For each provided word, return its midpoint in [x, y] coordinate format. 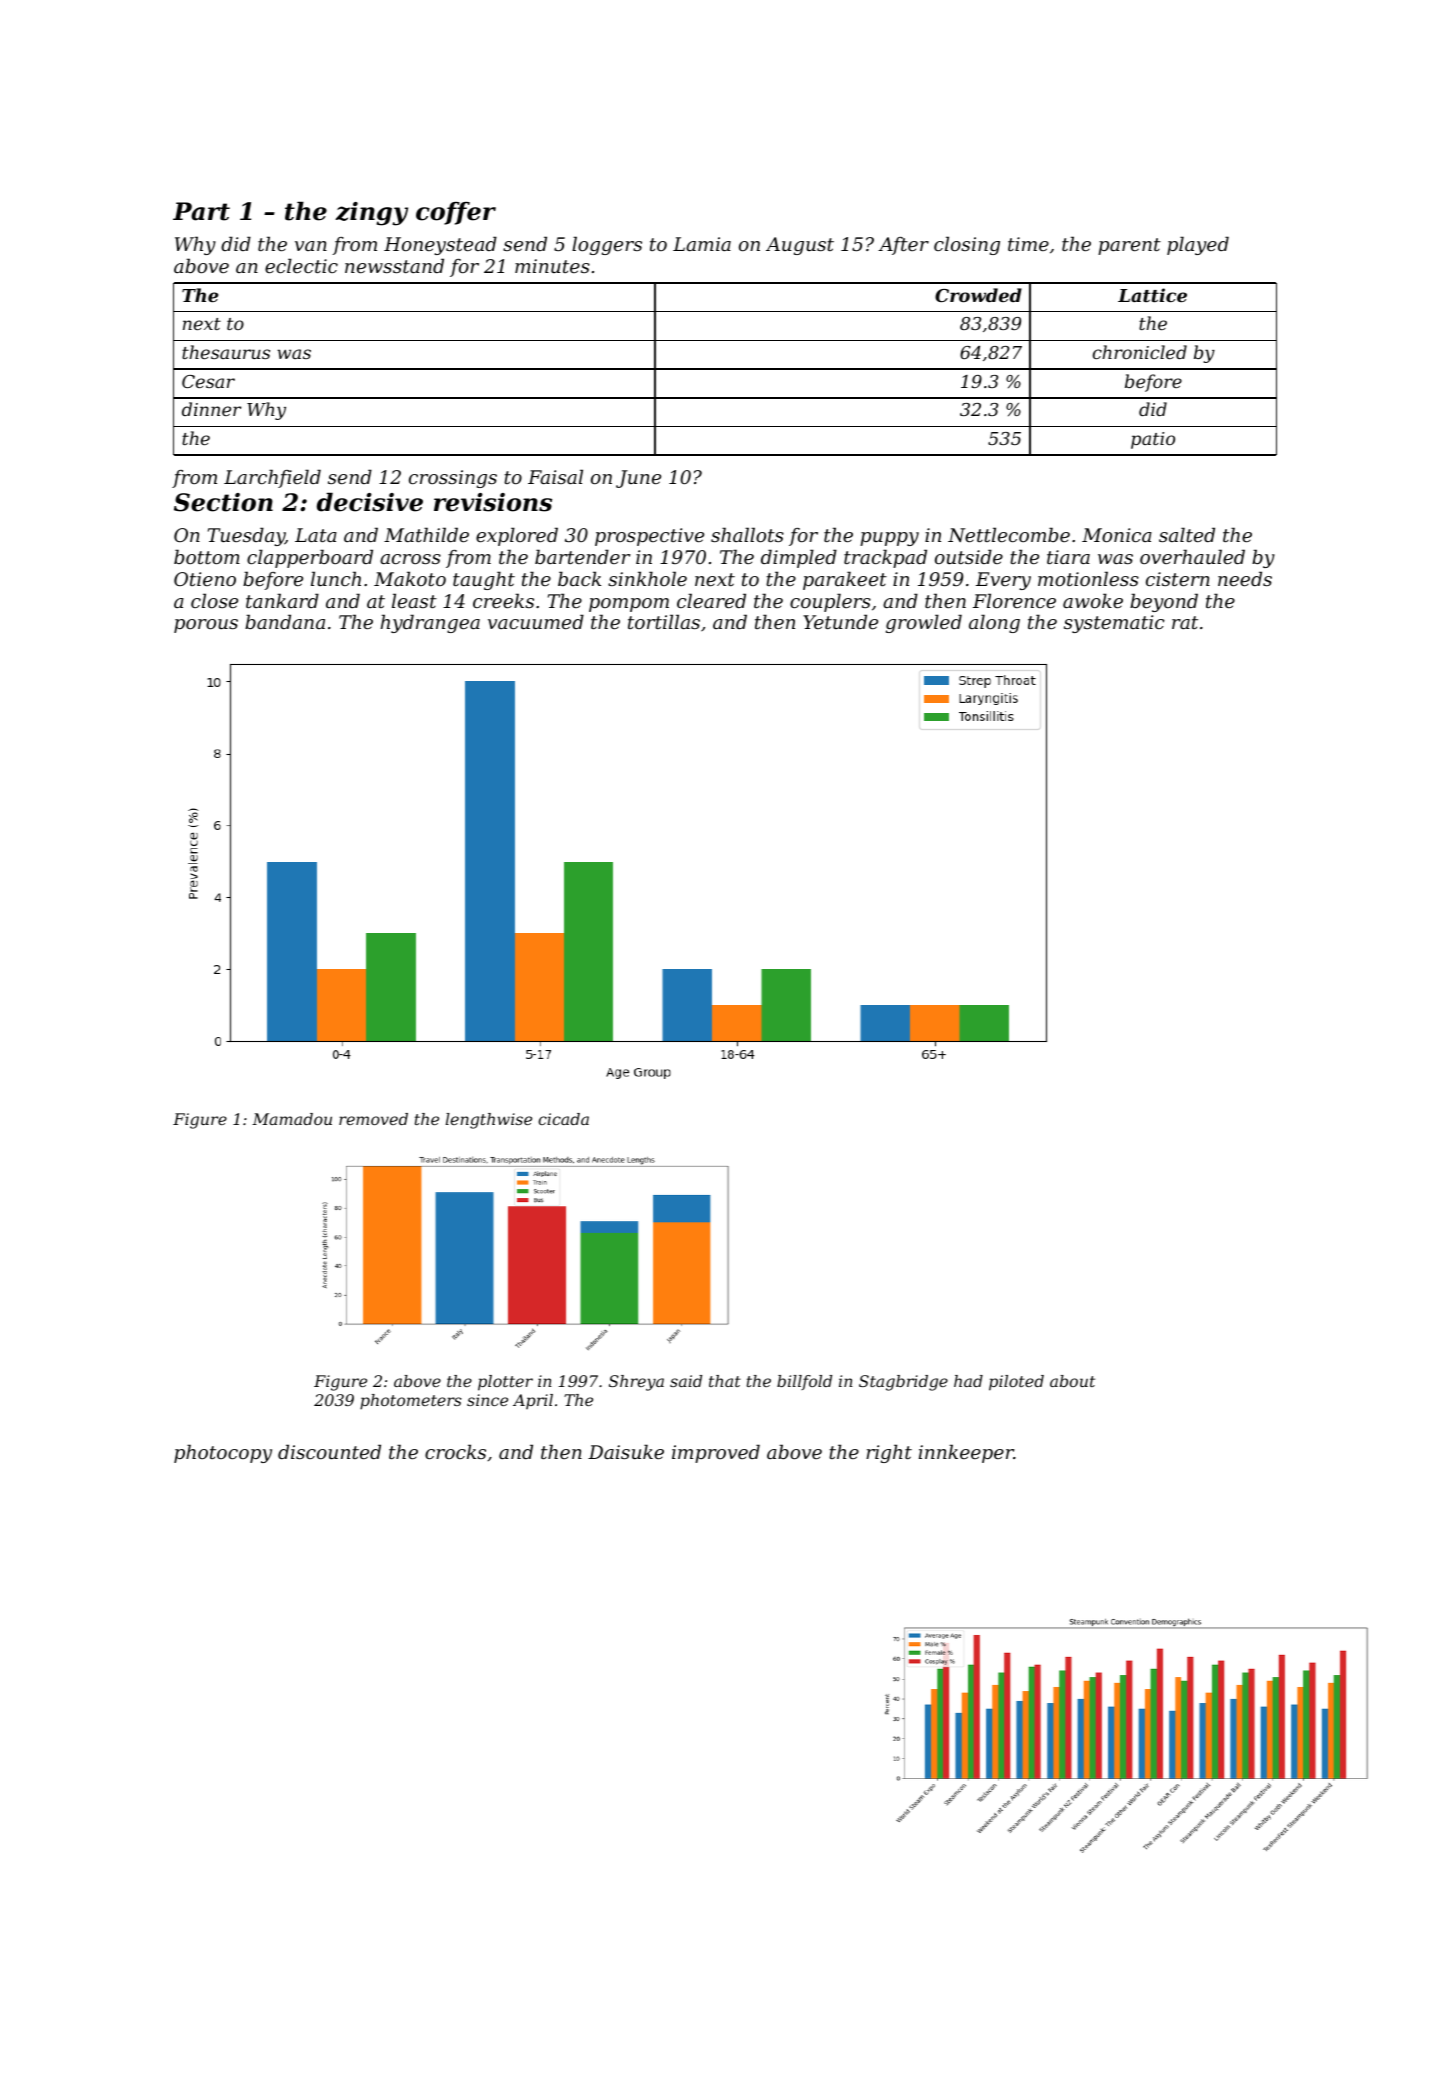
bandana [285, 621]
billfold [804, 1382]
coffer [456, 213]
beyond [1164, 602]
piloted [1016, 1383]
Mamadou [292, 1119]
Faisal [555, 476]
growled [924, 623]
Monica [1117, 535]
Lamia [702, 244]
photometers [411, 1402]
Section [223, 502]
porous [206, 626]
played [1198, 245]
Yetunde [840, 621]
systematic [1114, 624]
